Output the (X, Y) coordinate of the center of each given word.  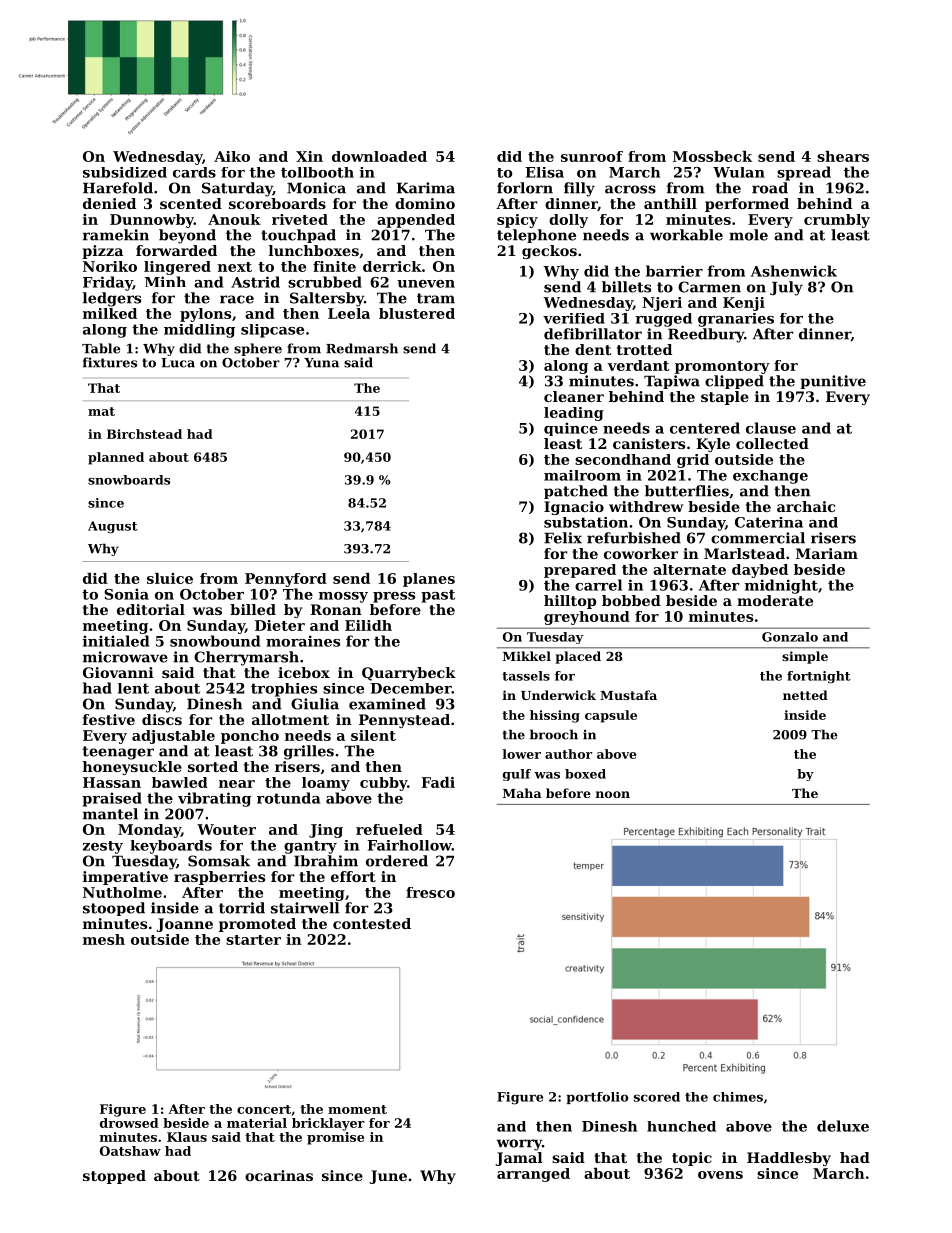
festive (109, 719)
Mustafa (628, 695)
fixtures (110, 362)
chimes (738, 1097)
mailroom (582, 475)
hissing (555, 716)
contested (372, 923)
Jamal (519, 1159)
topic (692, 1159)
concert (264, 1109)
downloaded (379, 156)
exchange (770, 477)
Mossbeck (712, 156)
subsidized (125, 172)
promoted (257, 925)
